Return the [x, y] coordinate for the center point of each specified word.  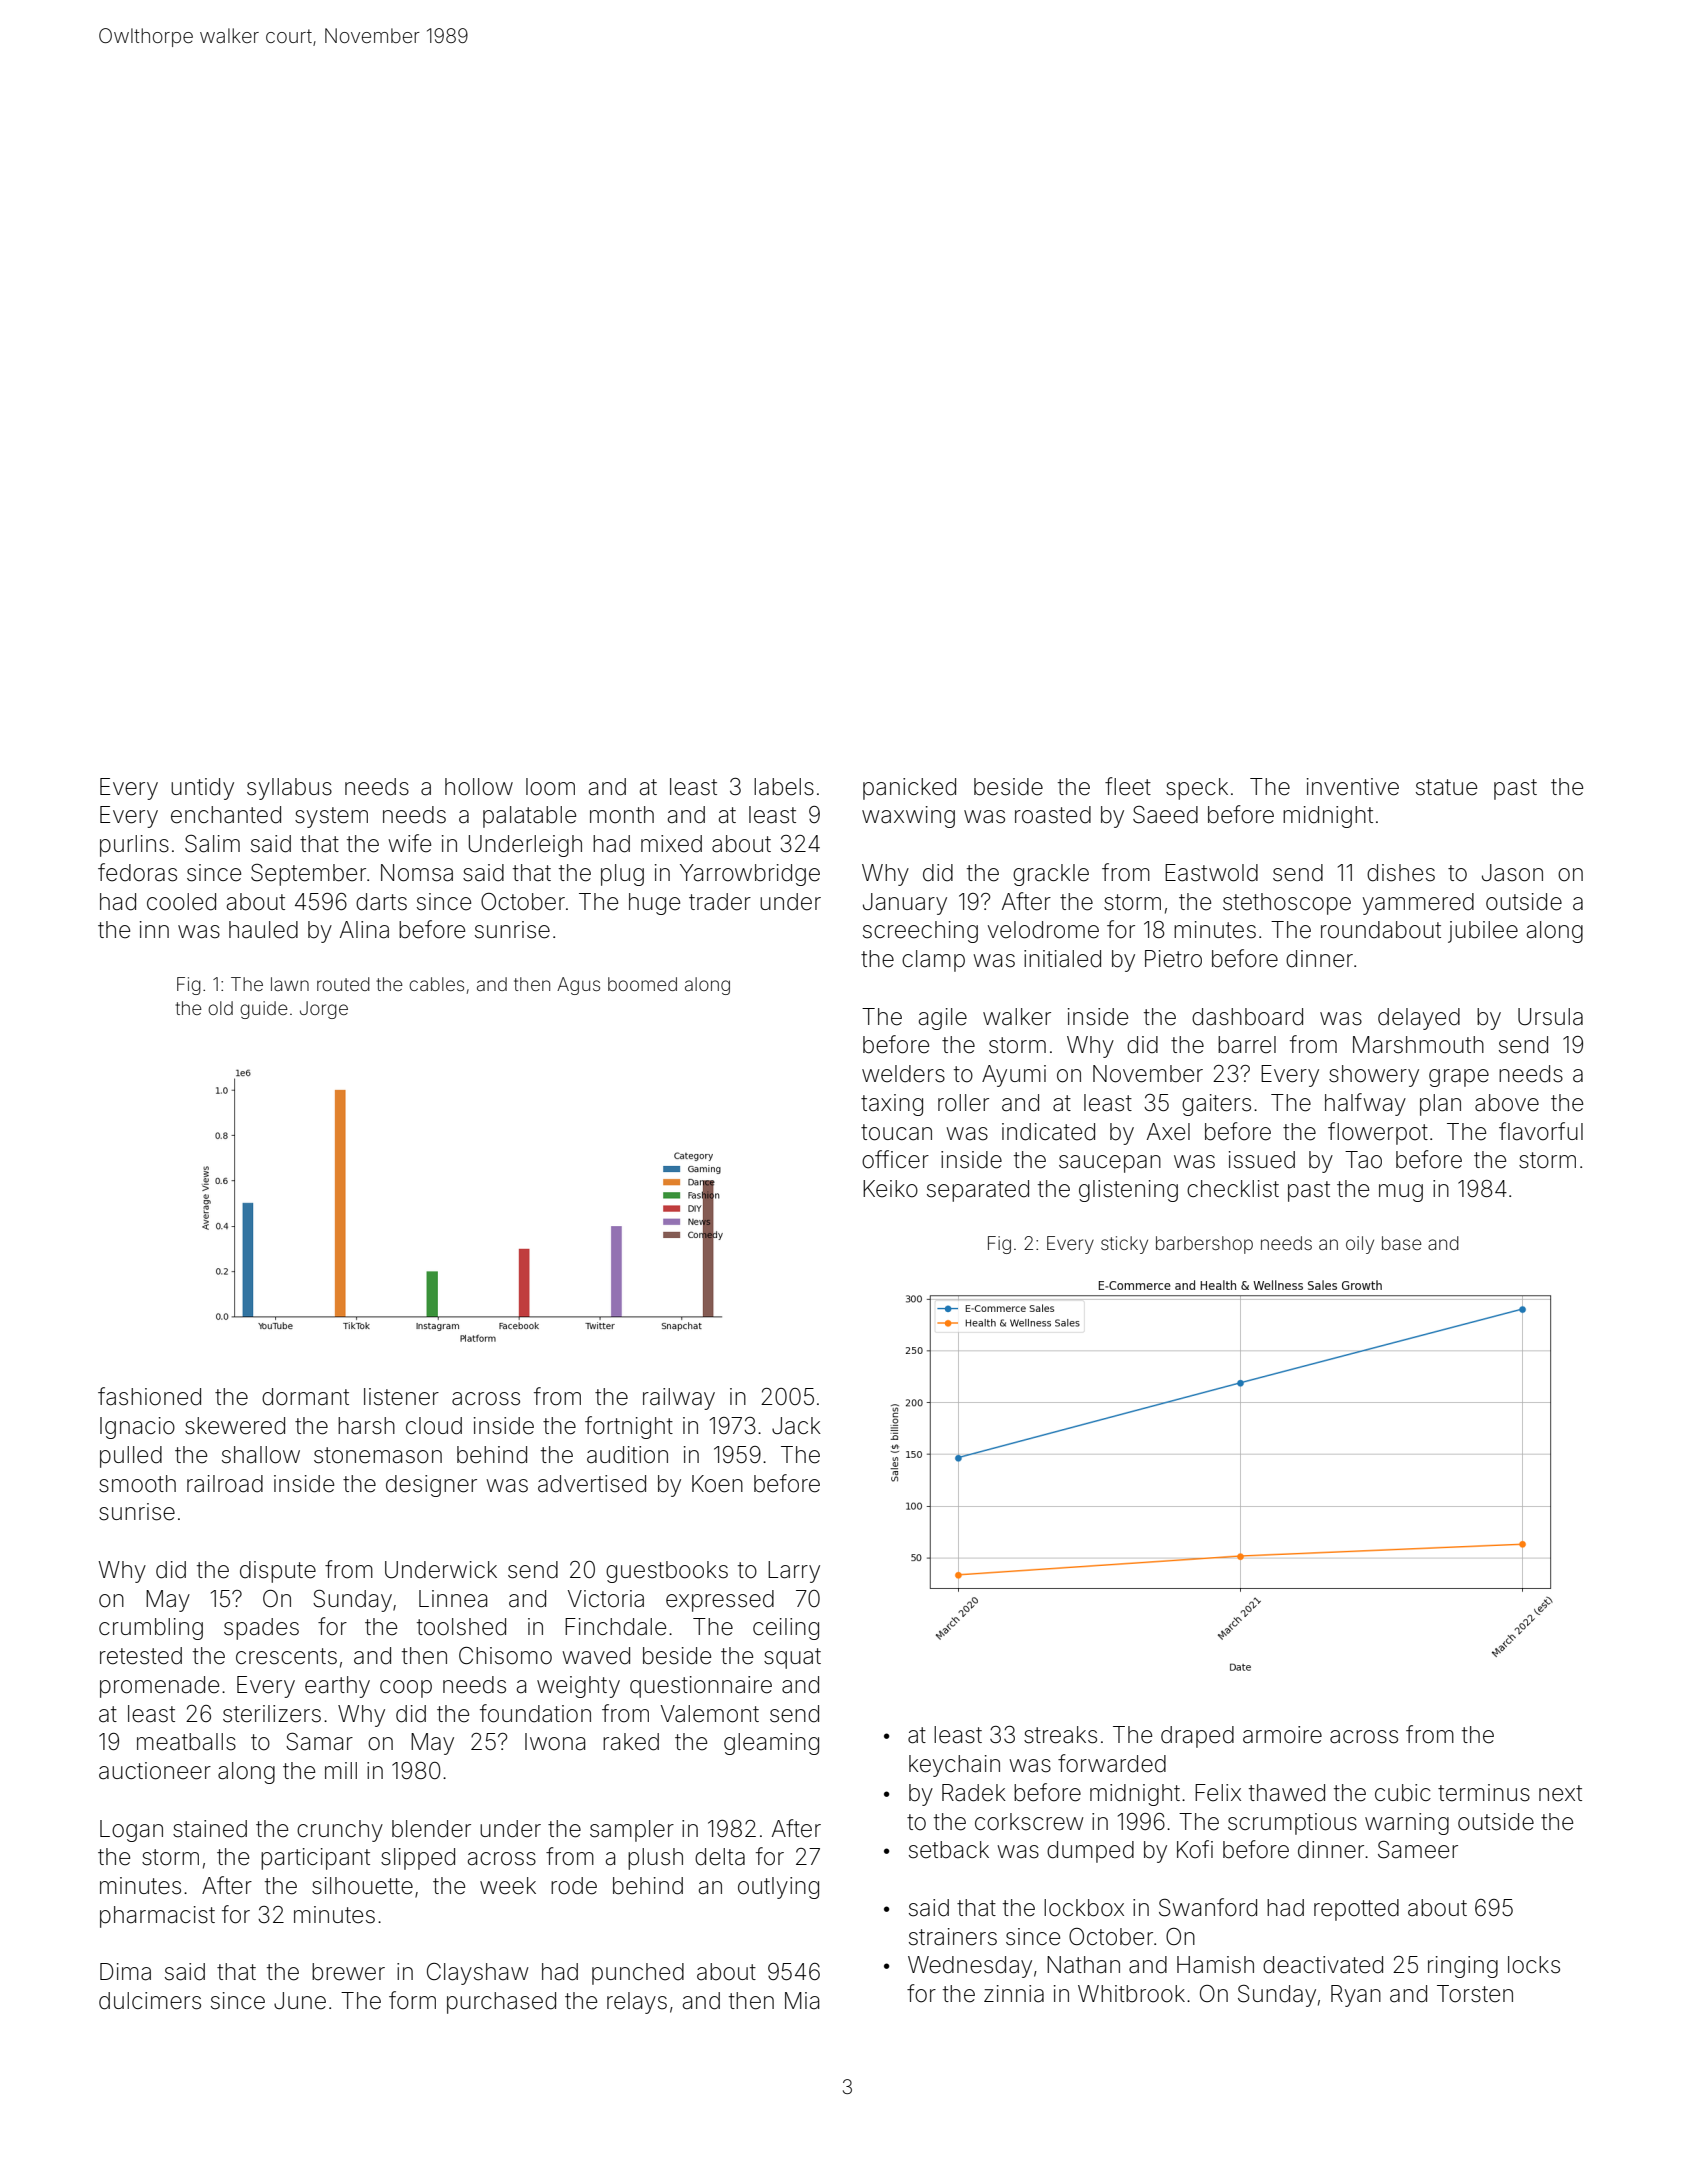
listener [401, 1397]
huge [654, 904]
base [1402, 1243]
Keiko [890, 1189]
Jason [1512, 873]
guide [264, 1010]
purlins [134, 846]
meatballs [186, 1742]
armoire [1282, 1735]
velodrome [1043, 930]
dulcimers [150, 2001]
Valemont [710, 1714]
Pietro [1173, 959]
